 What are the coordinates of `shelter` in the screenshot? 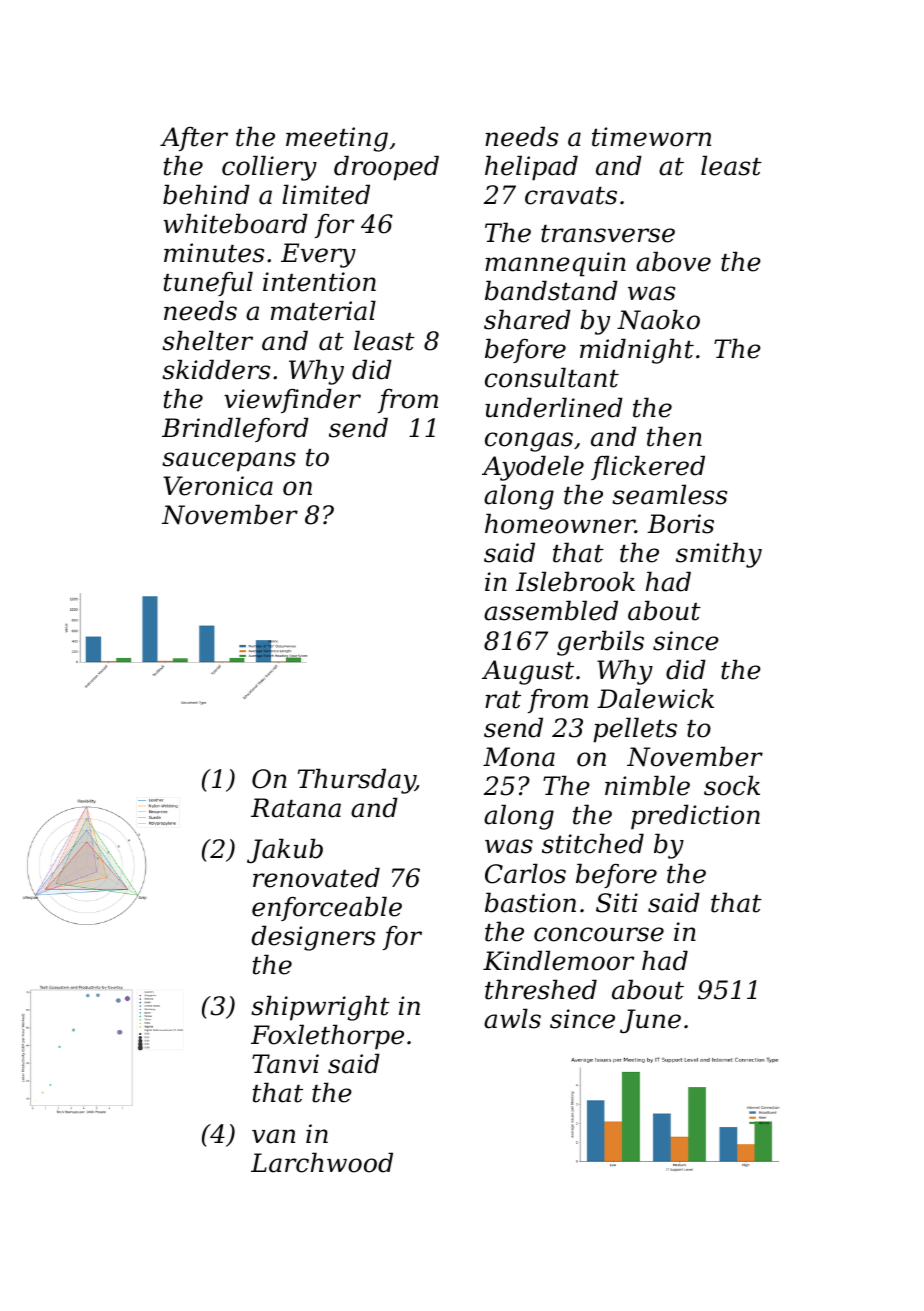 It's located at (207, 340).
